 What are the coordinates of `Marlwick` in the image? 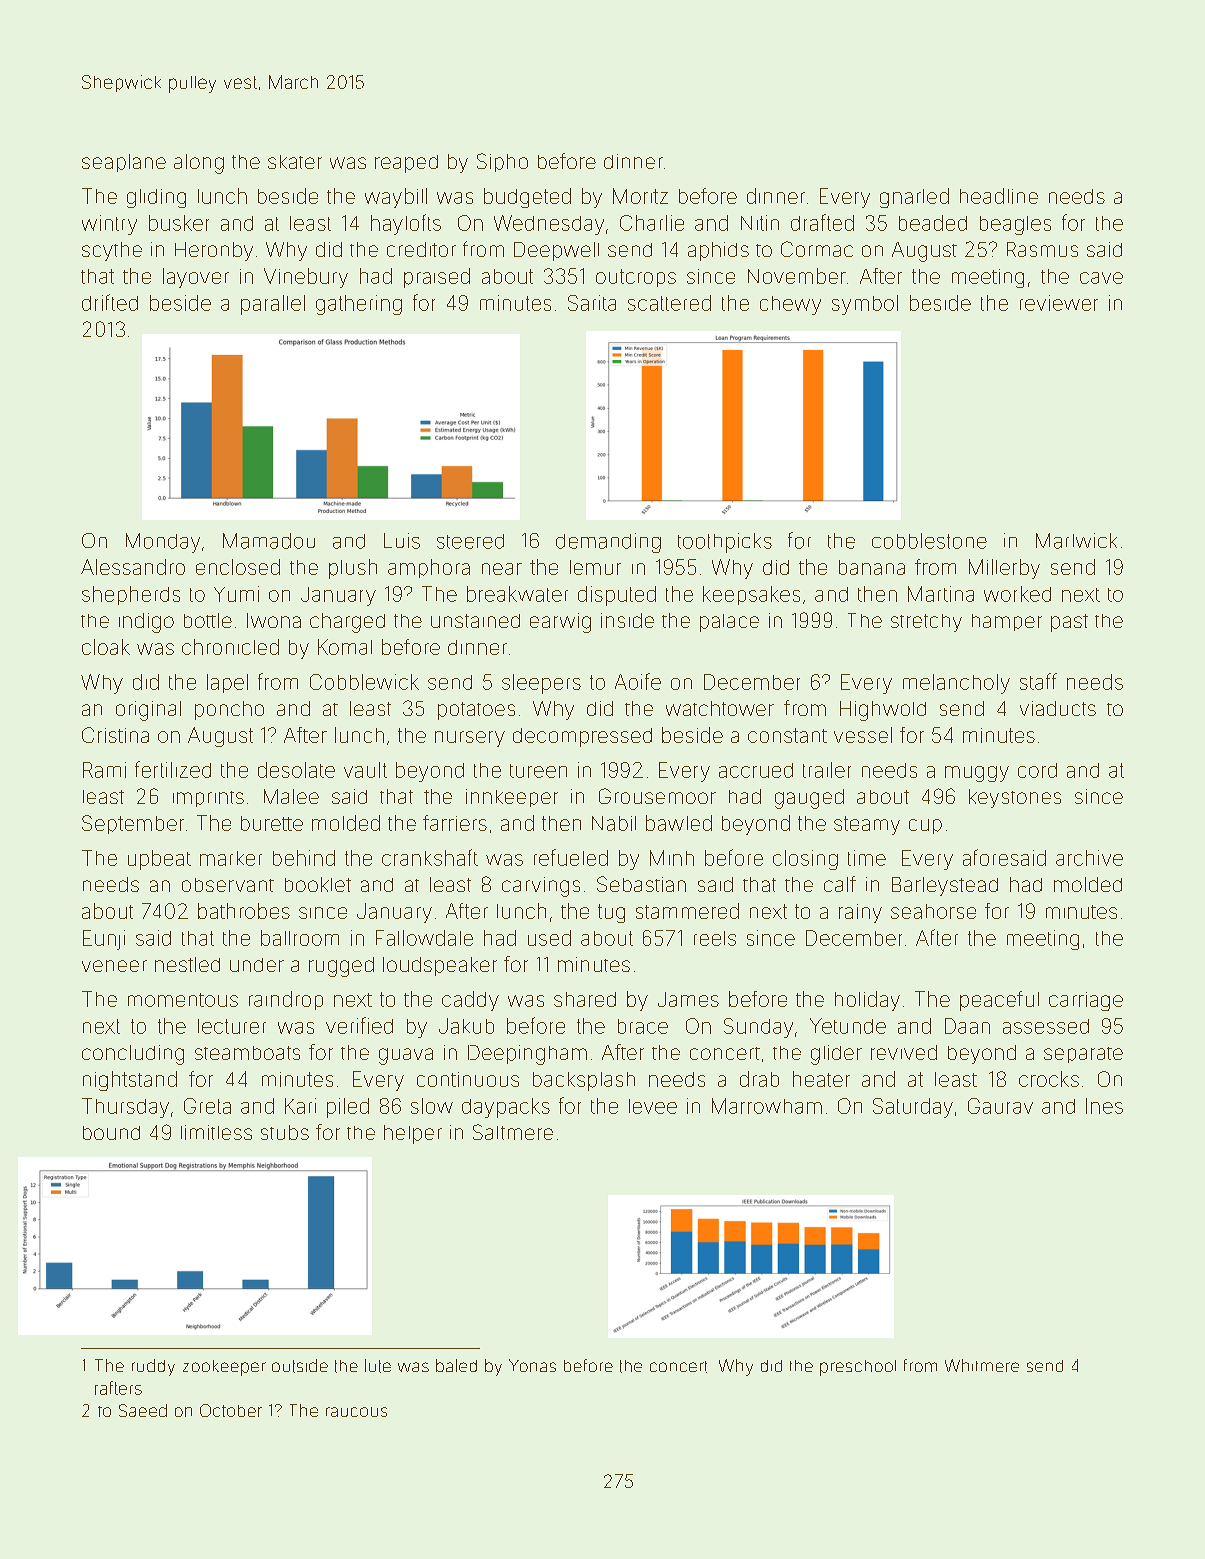 It's located at (1076, 541).
